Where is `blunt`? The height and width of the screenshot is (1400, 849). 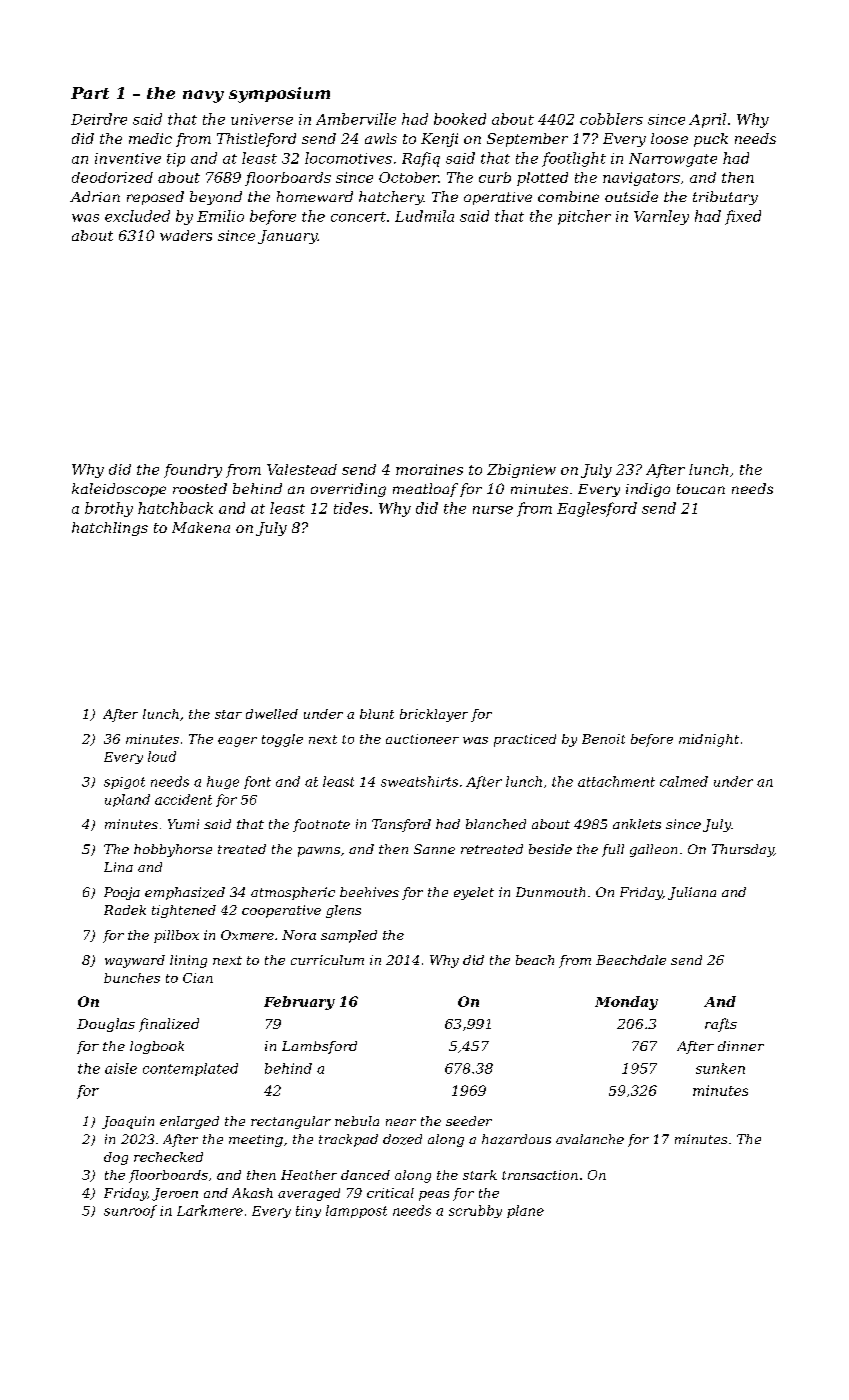 blunt is located at coordinates (377, 714).
